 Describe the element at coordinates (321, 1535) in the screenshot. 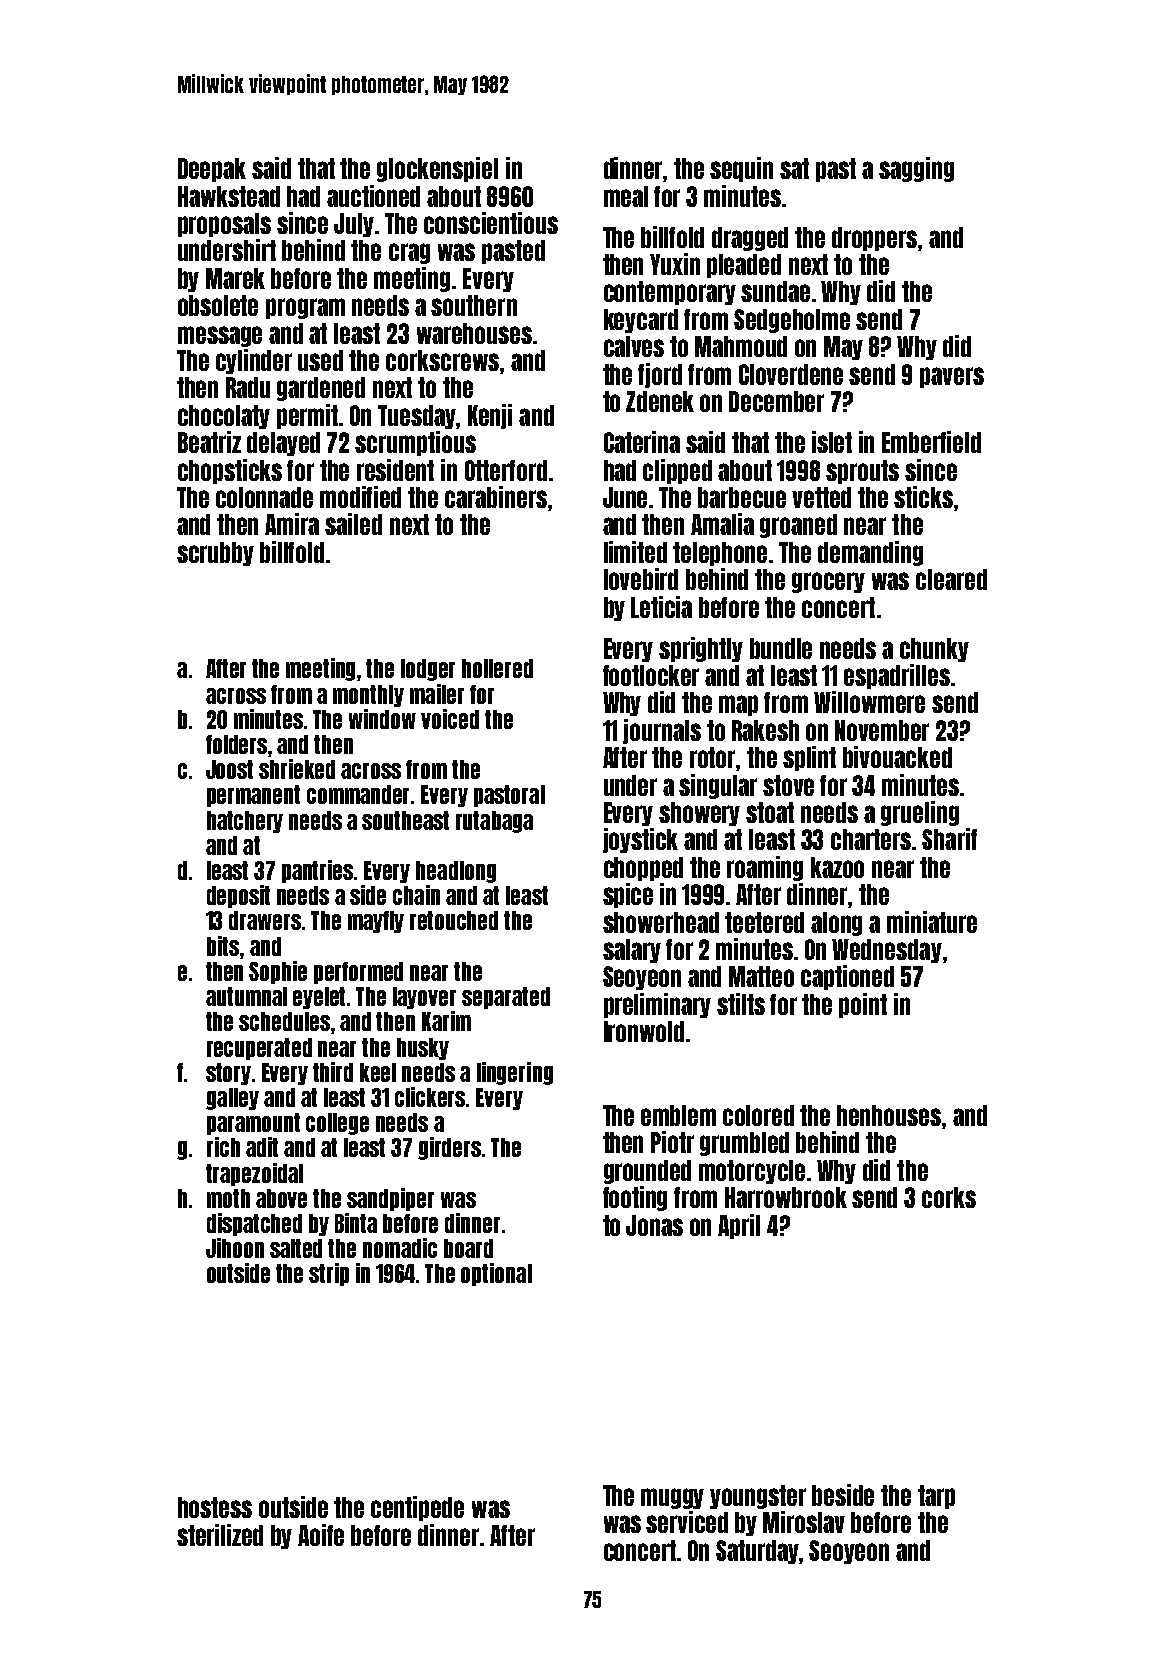

I see `Aoife` at that location.
